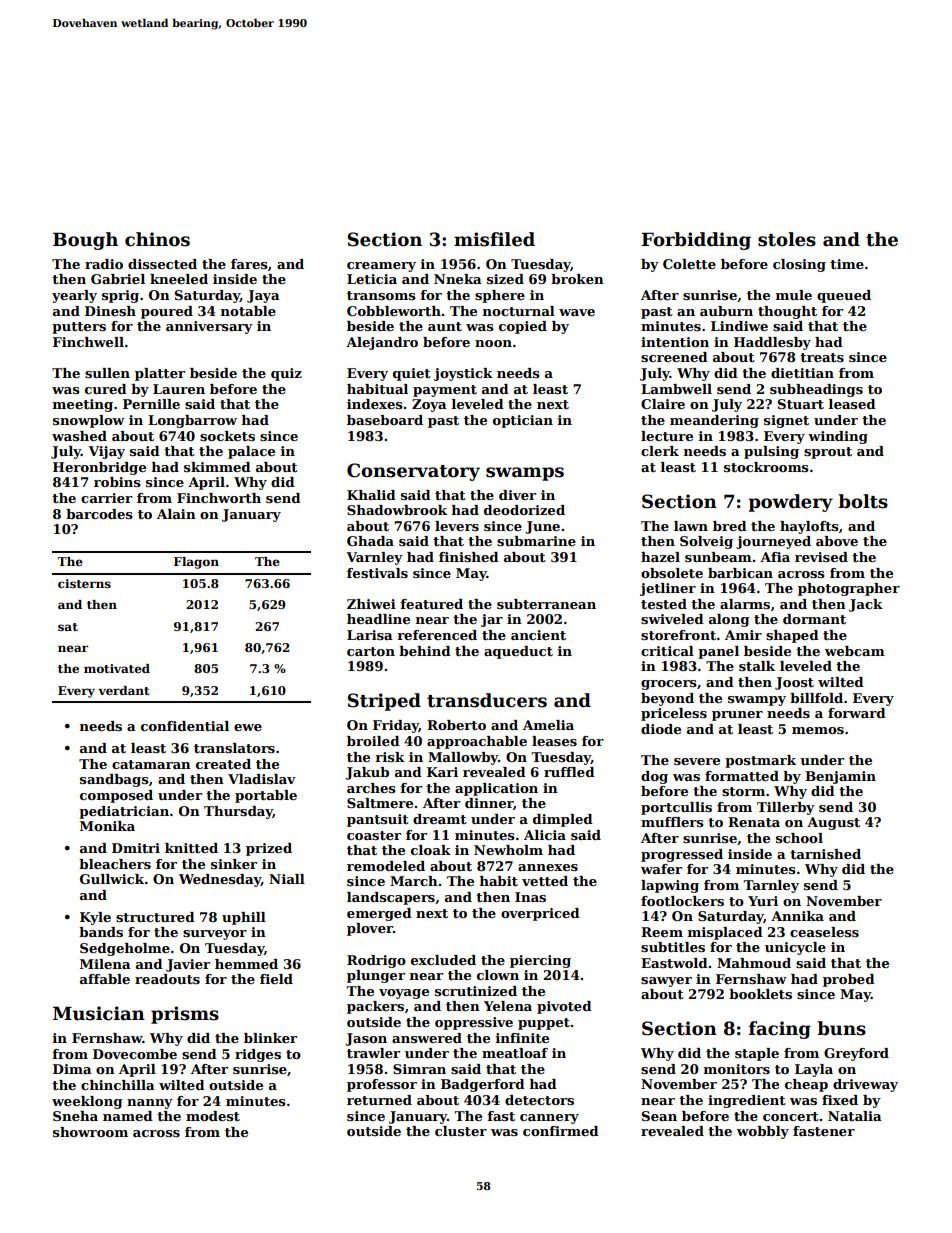  I want to click on professor, so click(382, 1085).
